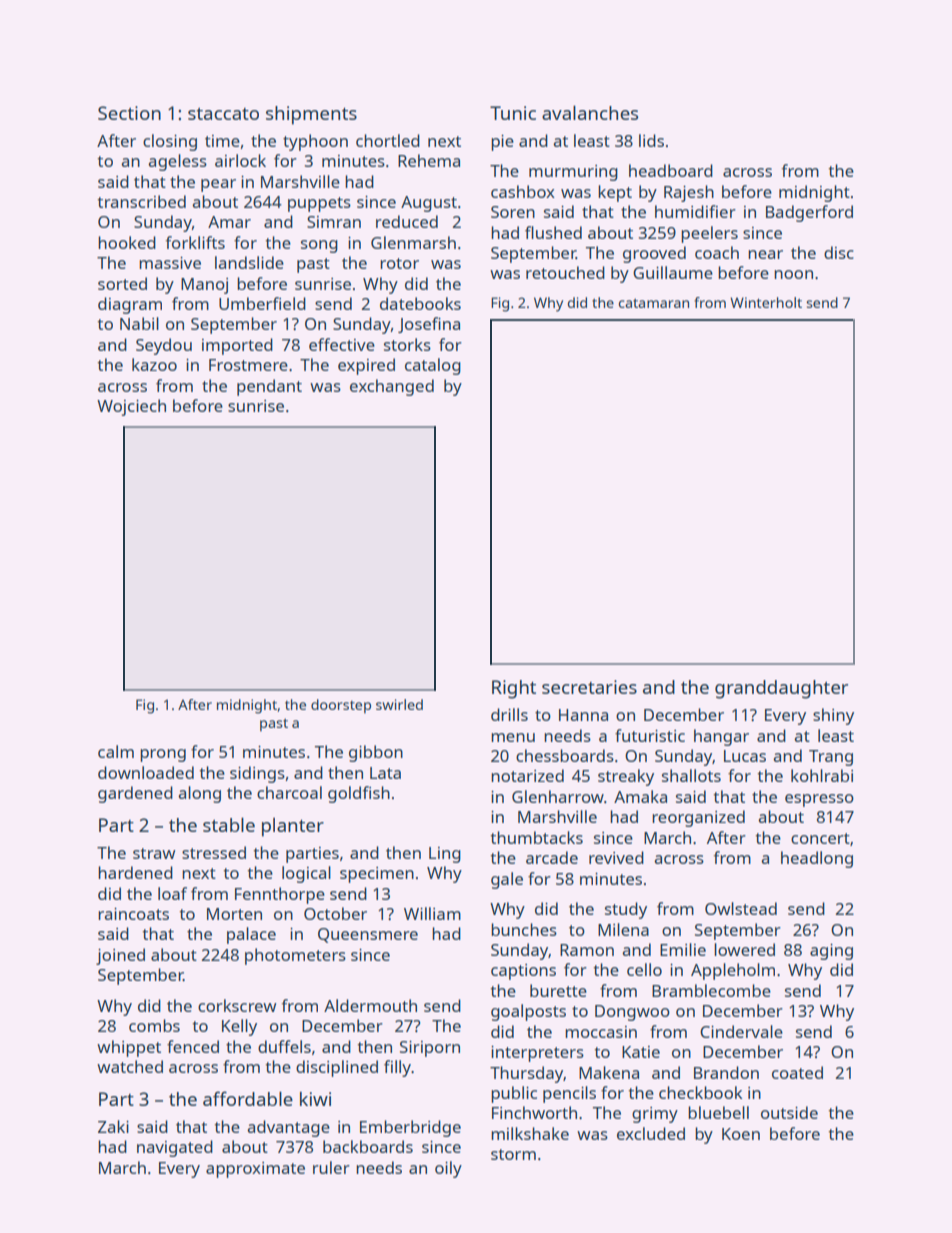 The width and height of the screenshot is (952, 1233). I want to click on swirled, so click(399, 704).
